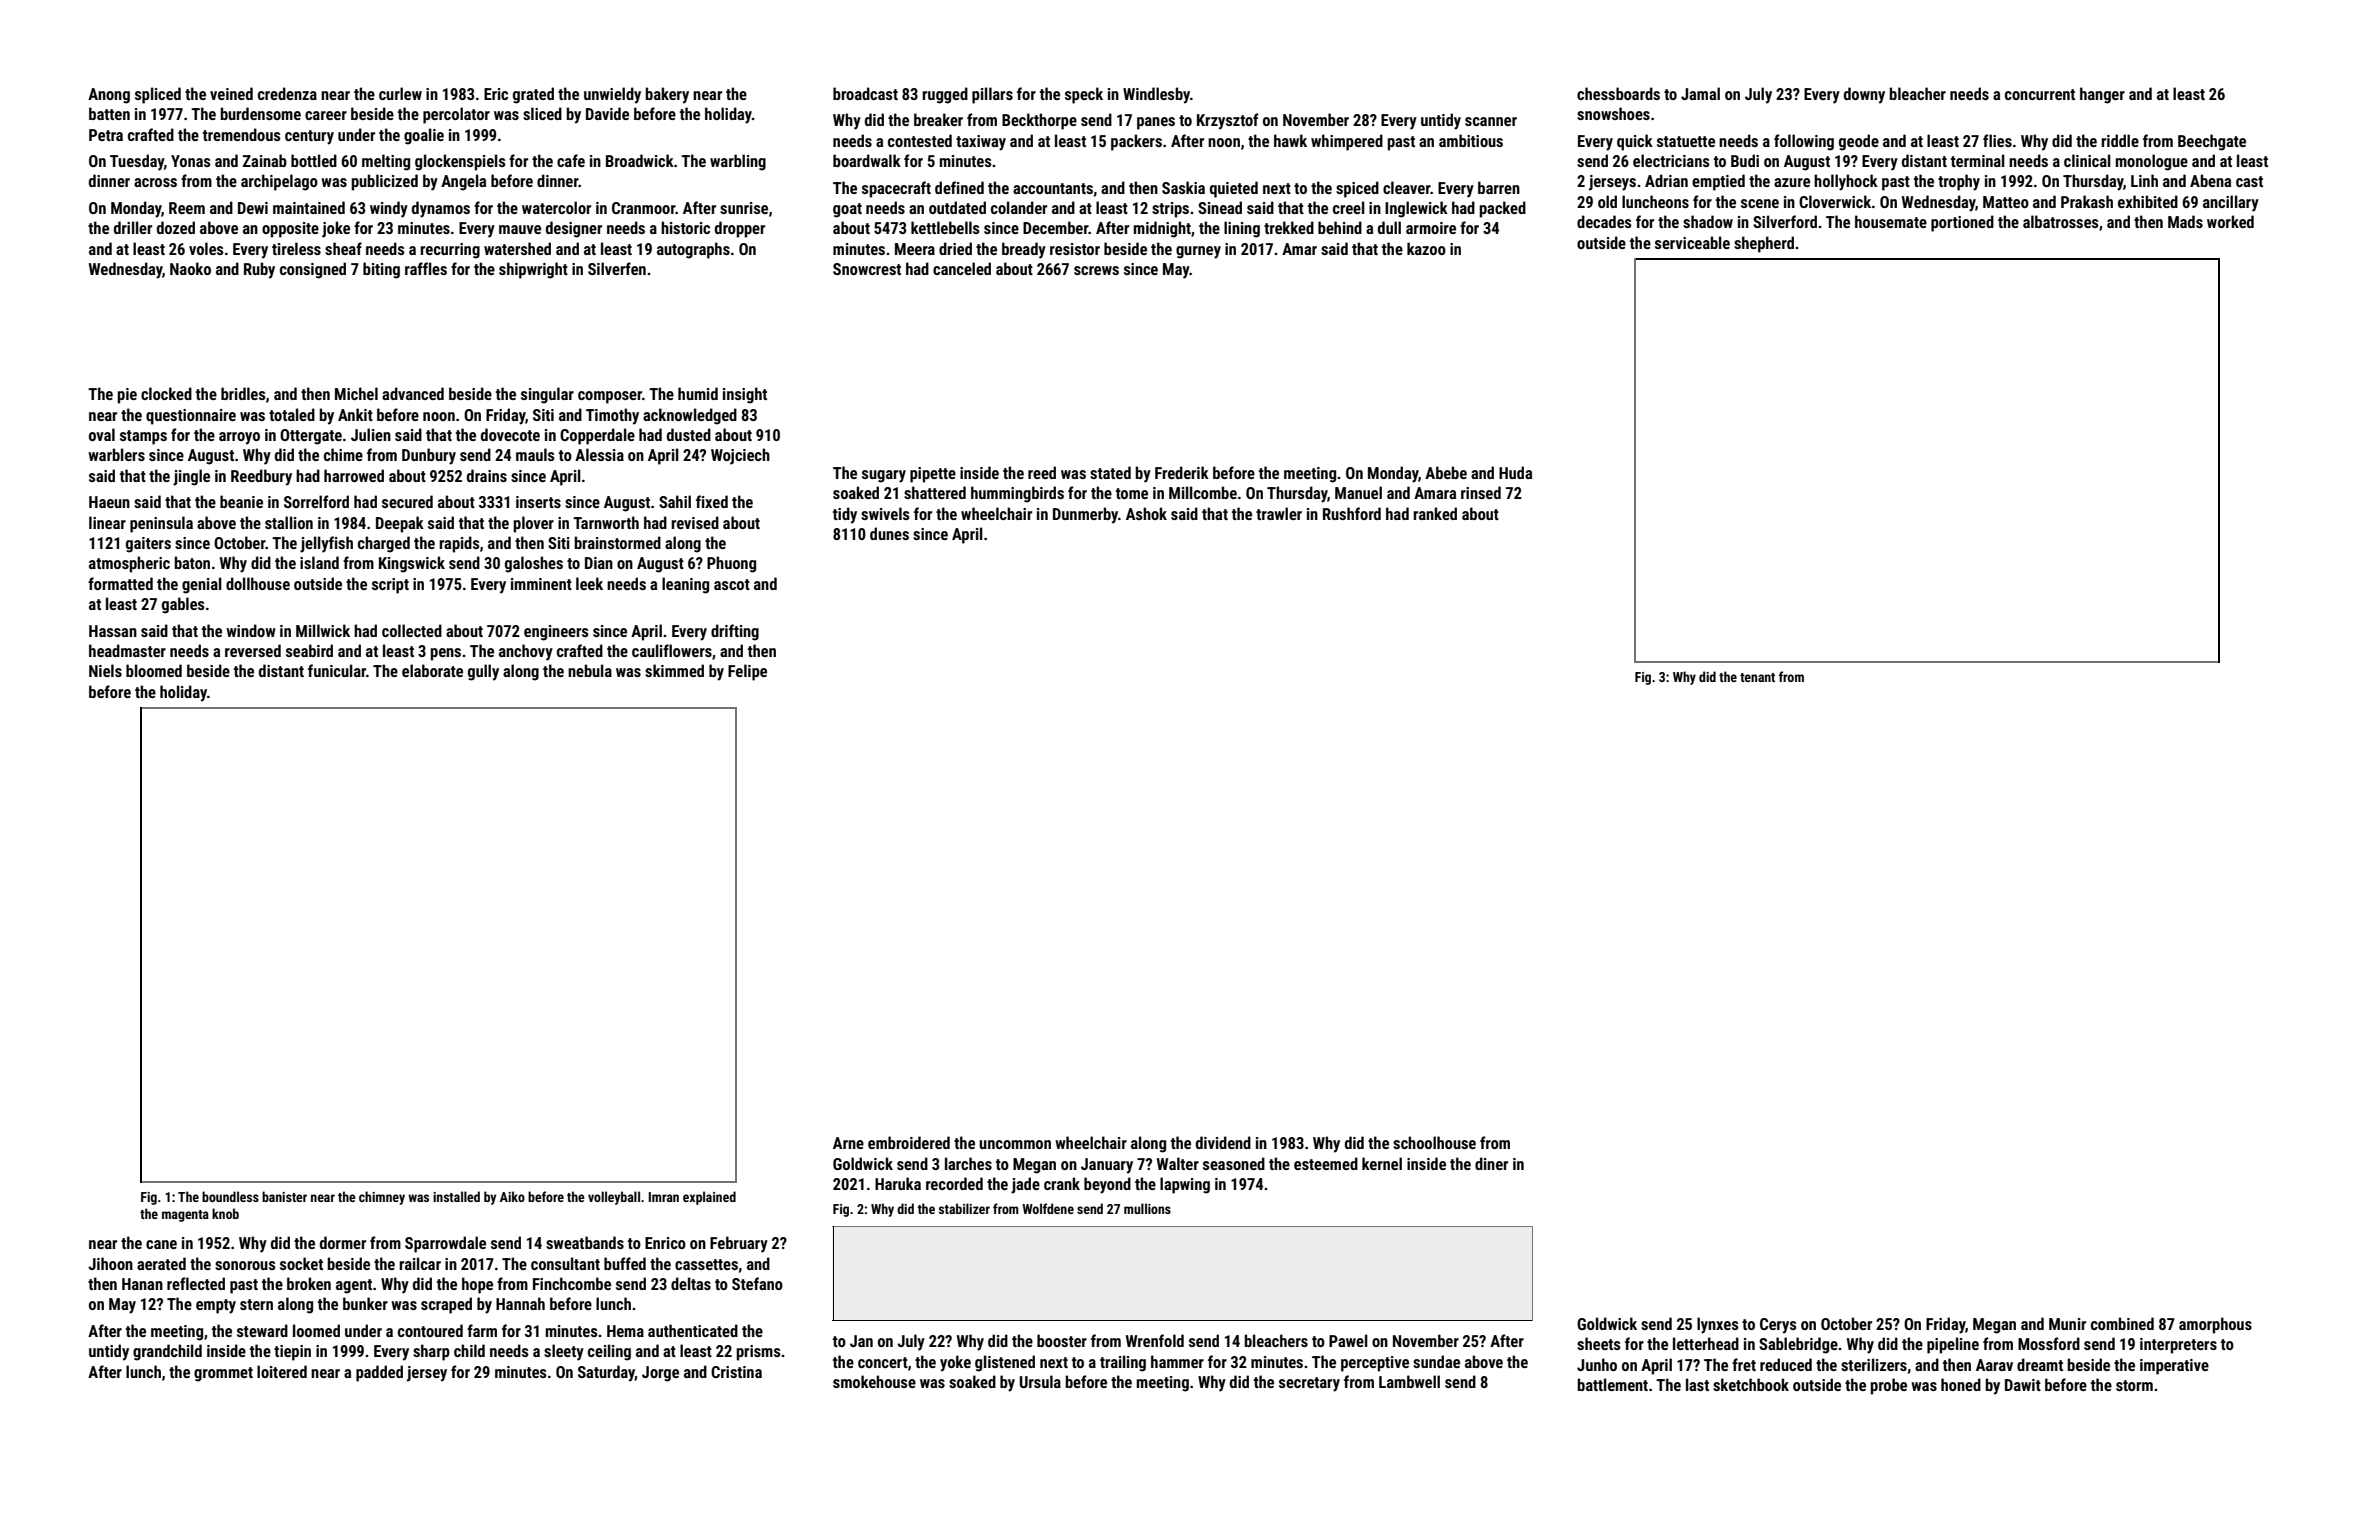 The height and width of the document is (1531, 2366). What do you see at coordinates (735, 632) in the document?
I see `drifting` at bounding box center [735, 632].
